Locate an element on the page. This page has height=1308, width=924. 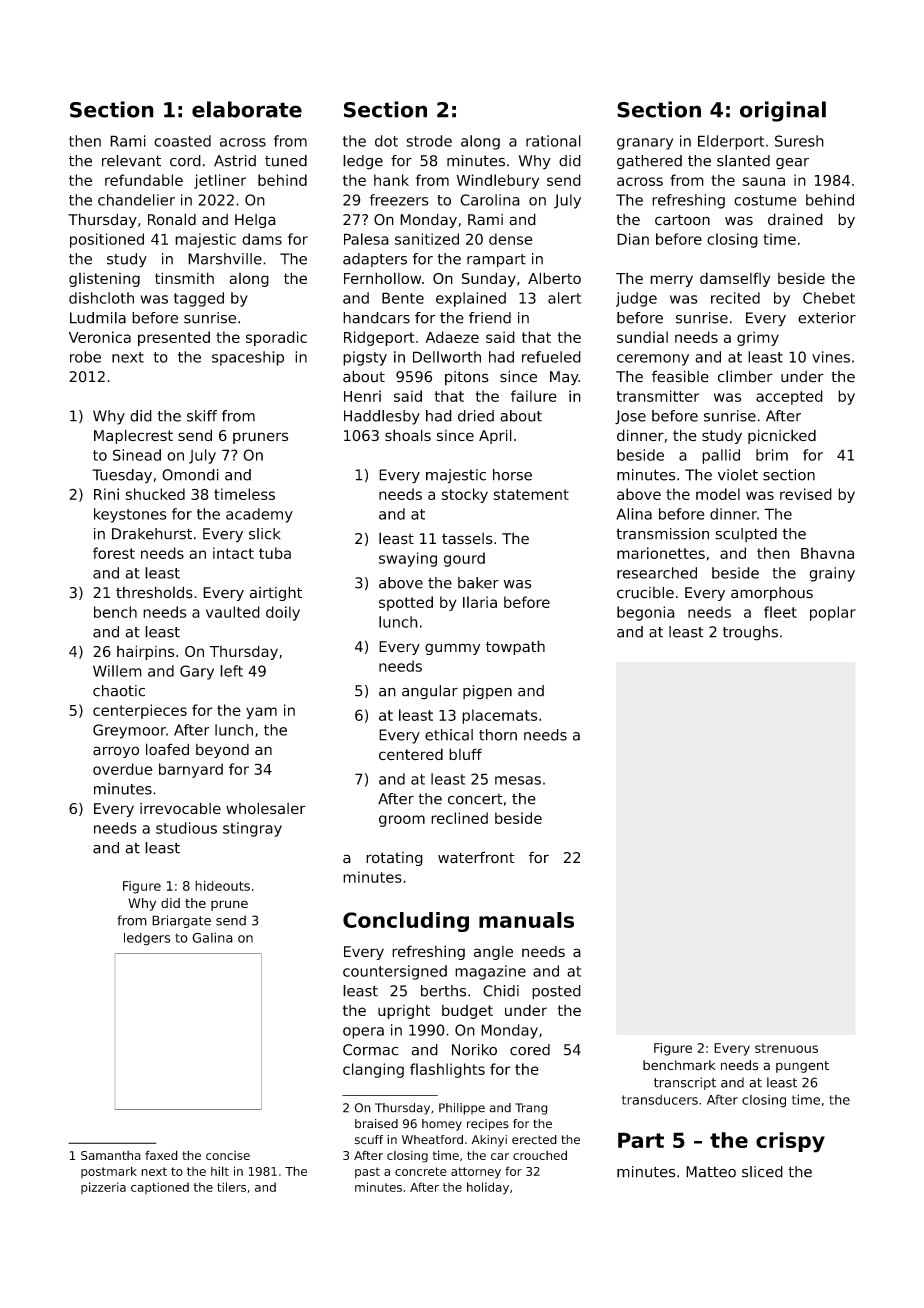
Carolina is located at coordinates (490, 200).
